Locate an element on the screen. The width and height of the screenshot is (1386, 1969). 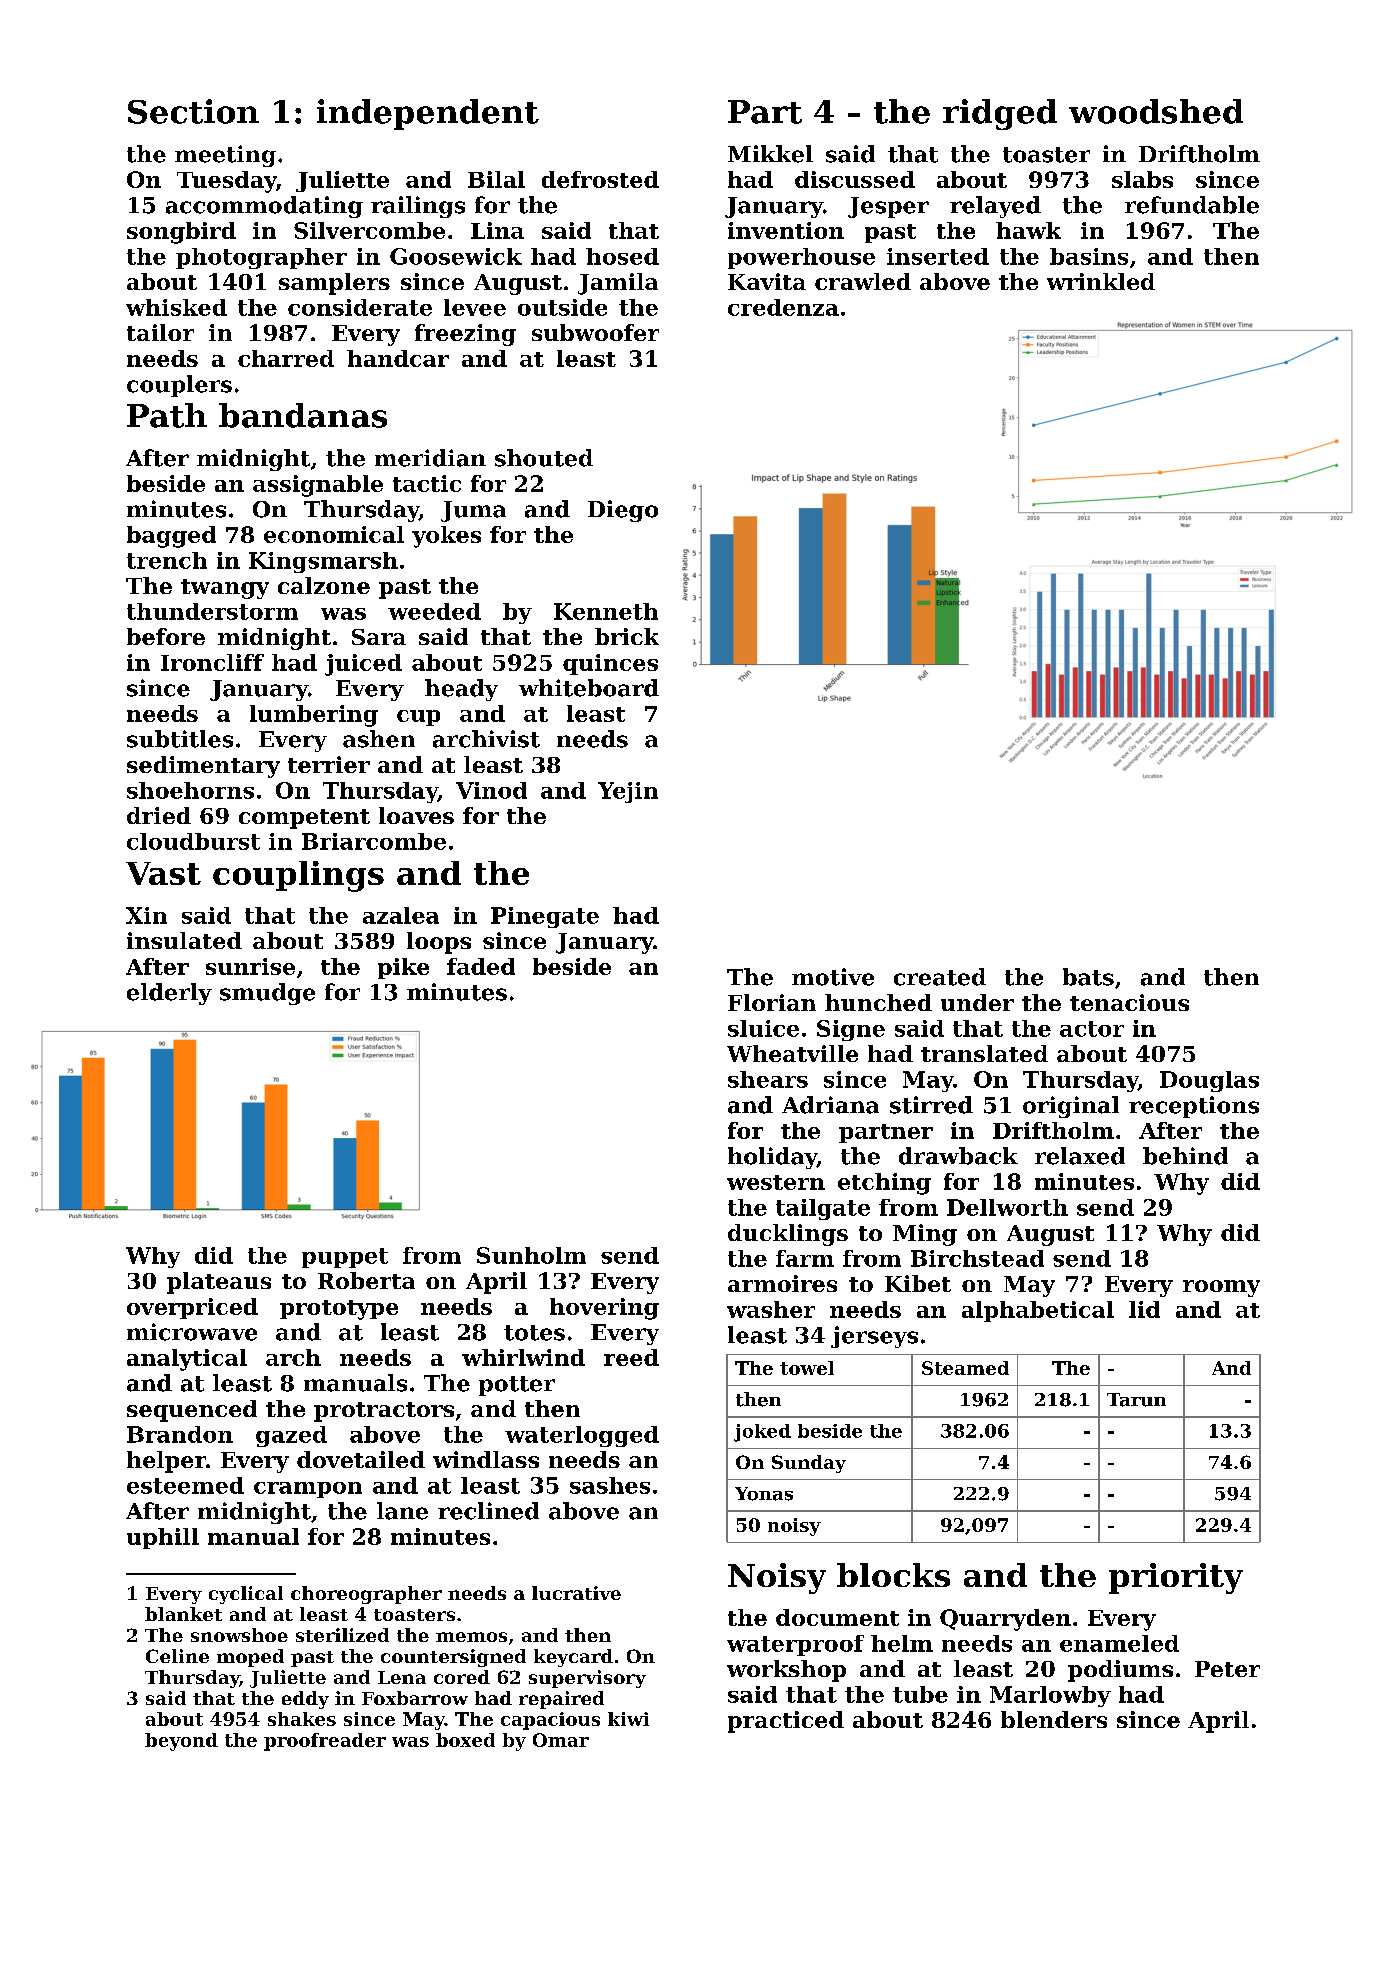
keycard is located at coordinates (573, 1658).
